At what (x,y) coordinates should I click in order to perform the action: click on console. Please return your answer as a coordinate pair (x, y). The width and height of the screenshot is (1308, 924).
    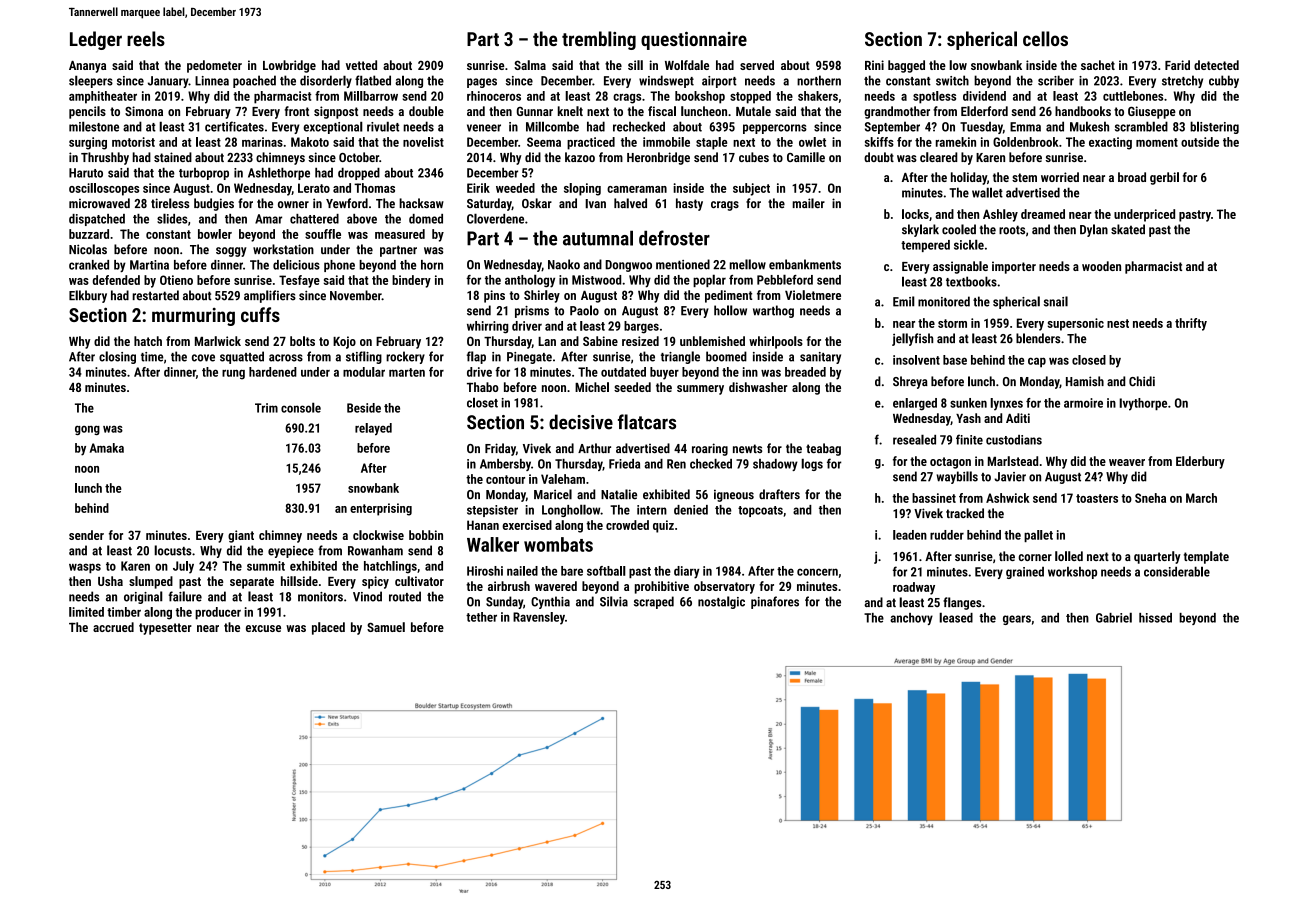
    Looking at the image, I should click on (301, 407).
